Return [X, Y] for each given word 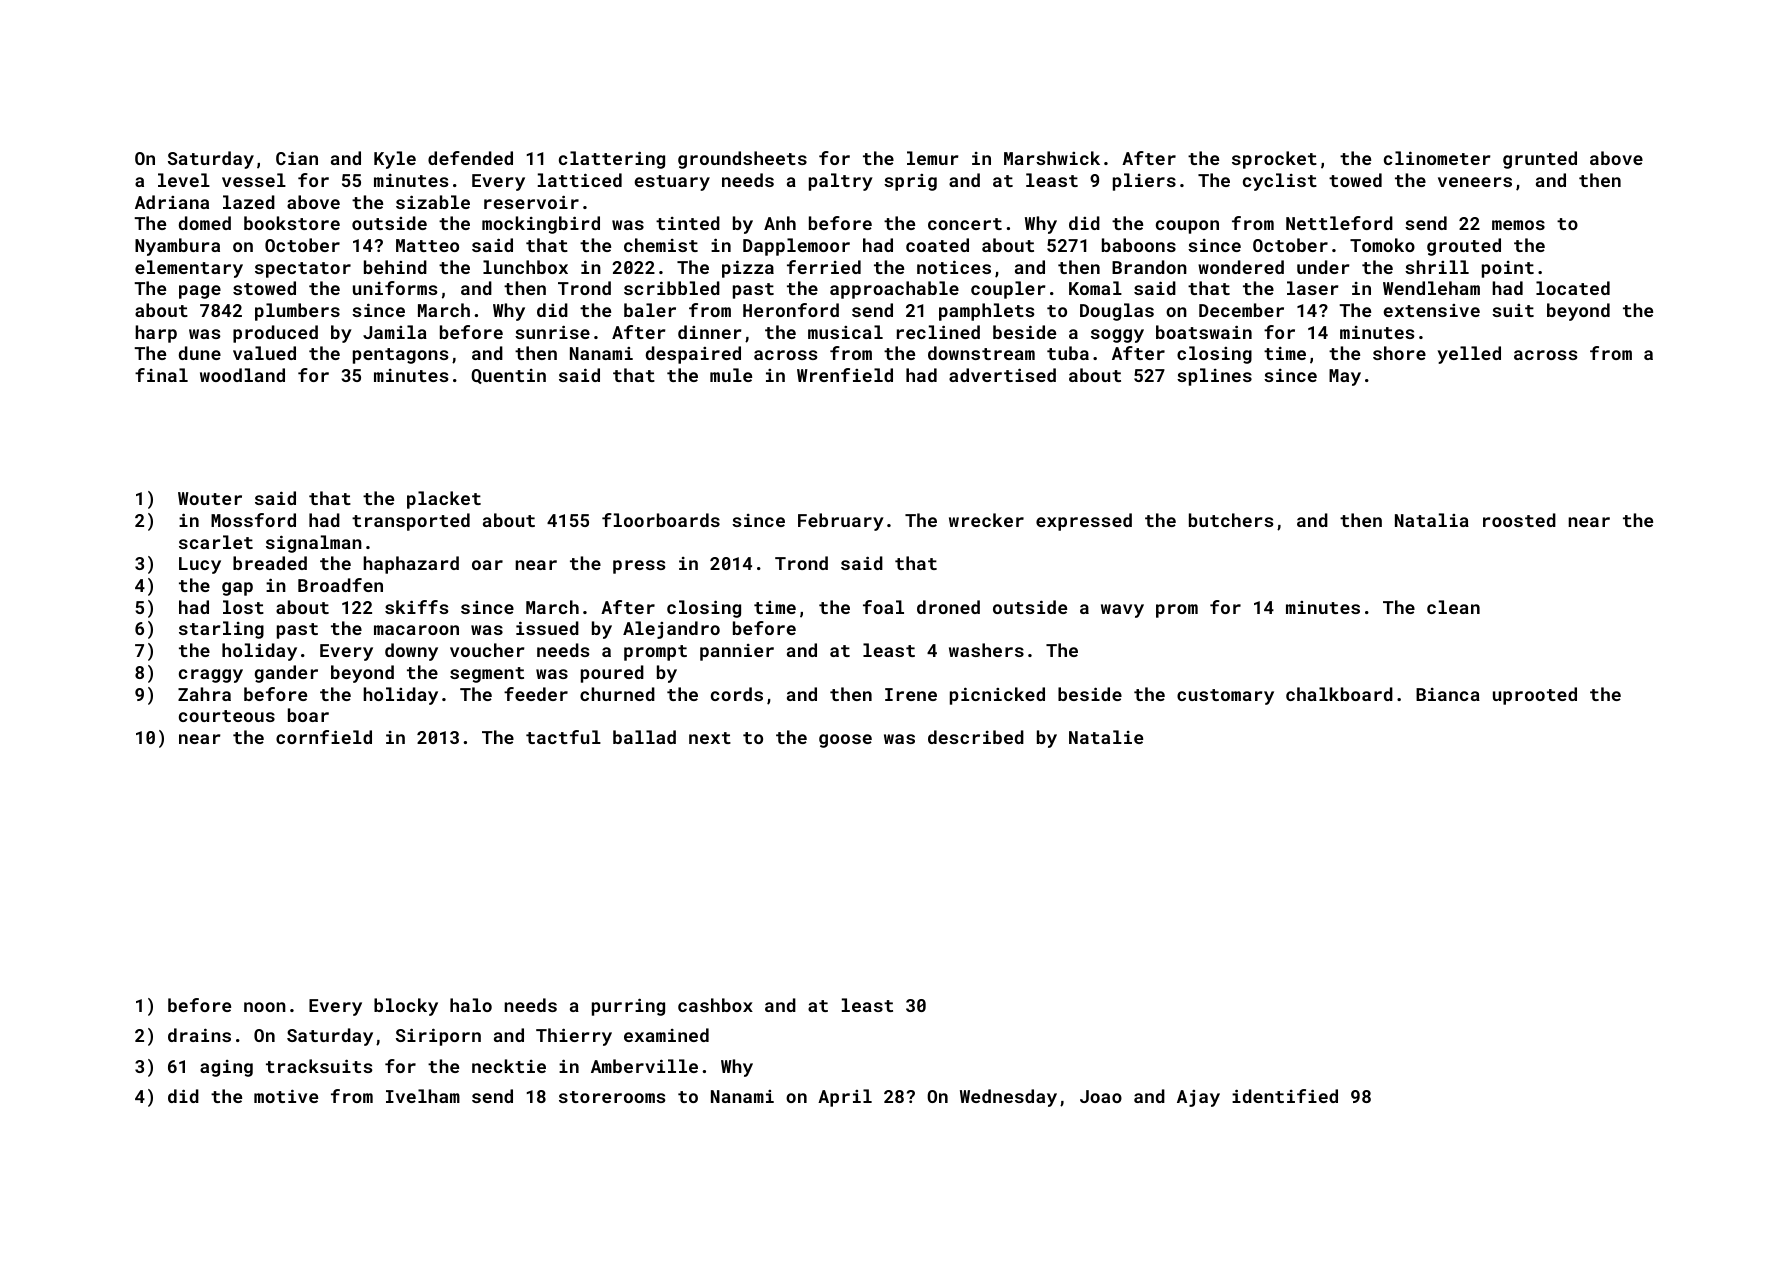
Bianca [1448, 694]
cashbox [715, 1005]
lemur [933, 158]
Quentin [509, 376]
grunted [1540, 160]
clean [1453, 607]
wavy [1122, 611]
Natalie [1106, 737]
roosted [1519, 520]
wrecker [986, 520]
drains [199, 1035]
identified [1285, 1096]
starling [221, 630]
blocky [406, 1007]
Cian [297, 158]
